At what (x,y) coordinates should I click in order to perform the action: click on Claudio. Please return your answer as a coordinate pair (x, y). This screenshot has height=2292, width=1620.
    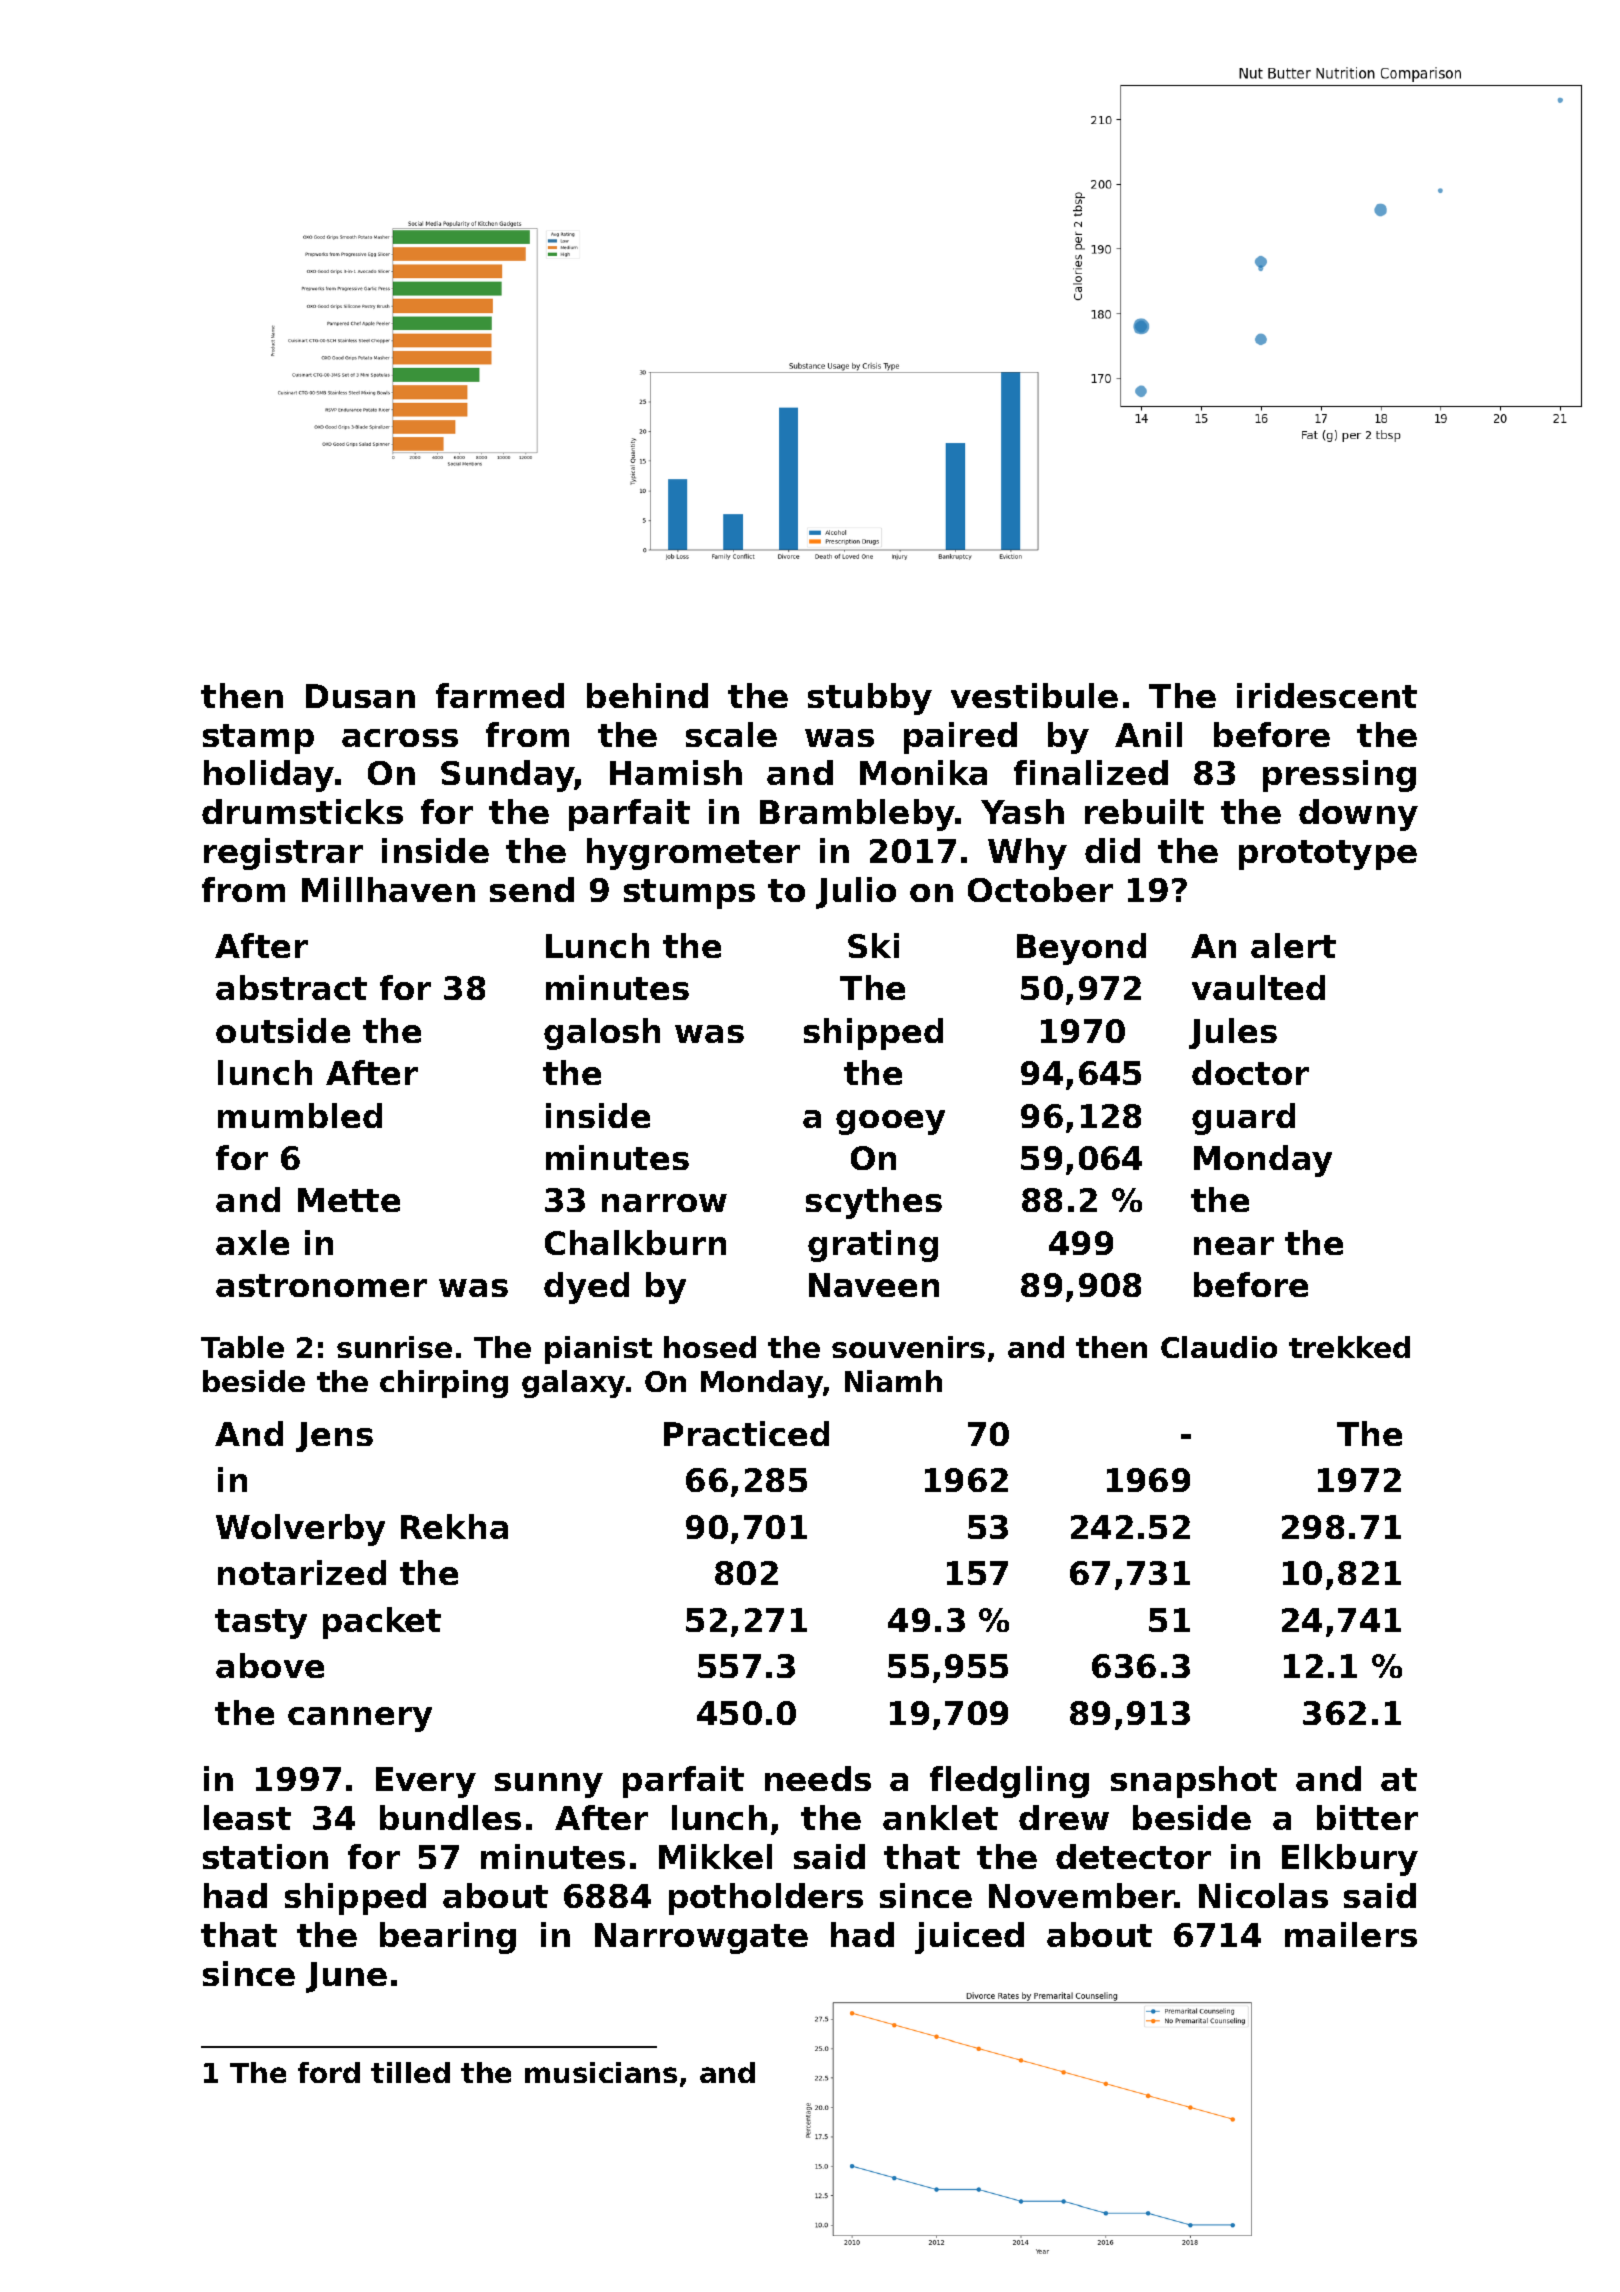
    Looking at the image, I should click on (1219, 1347).
